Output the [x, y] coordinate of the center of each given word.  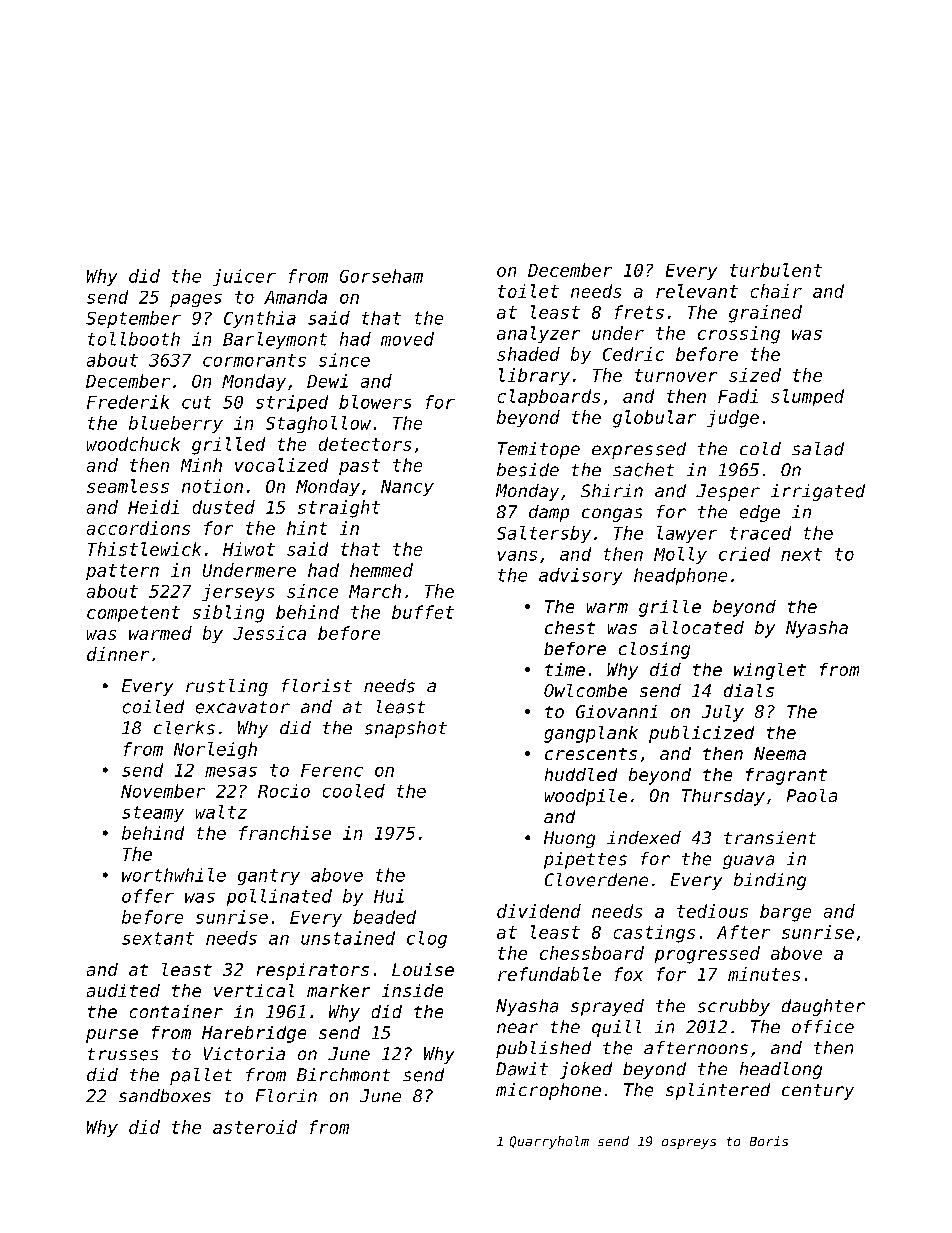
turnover [676, 375]
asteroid [255, 1127]
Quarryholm [549, 1142]
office [823, 1026]
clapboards [549, 397]
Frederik [128, 402]
